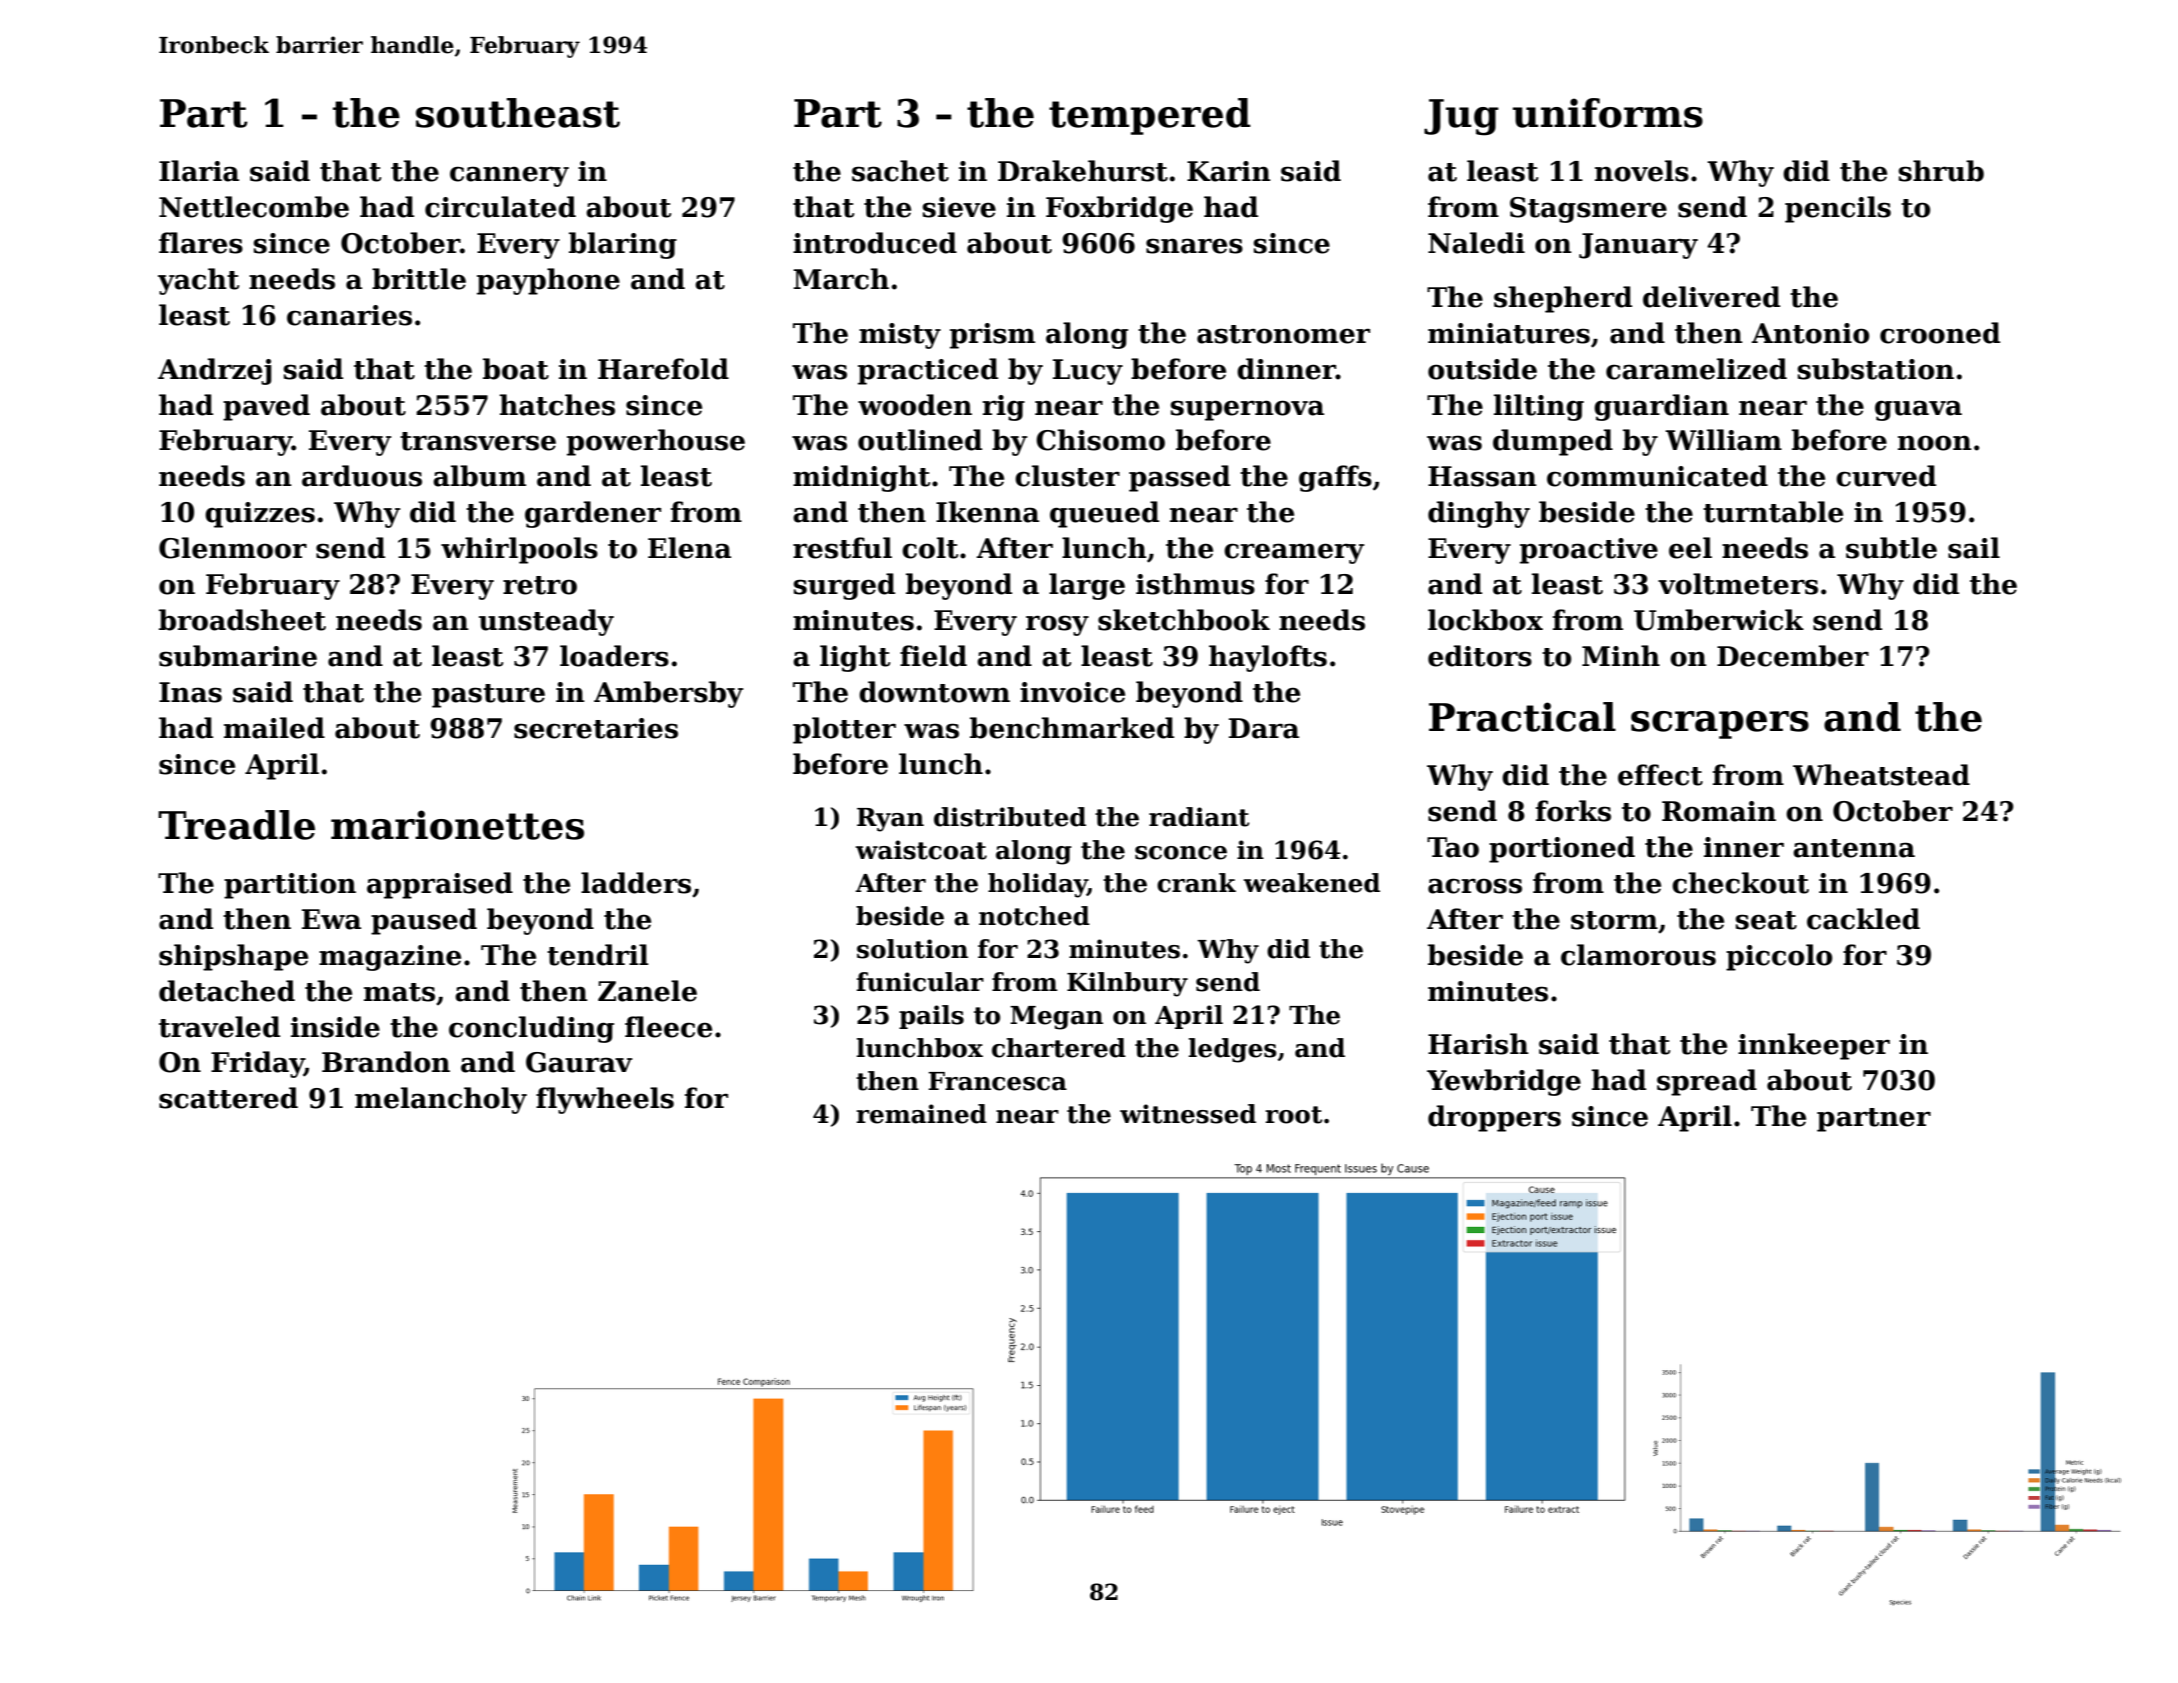  Describe the element at coordinates (1886, 476) in the screenshot. I see `curved` at that location.
